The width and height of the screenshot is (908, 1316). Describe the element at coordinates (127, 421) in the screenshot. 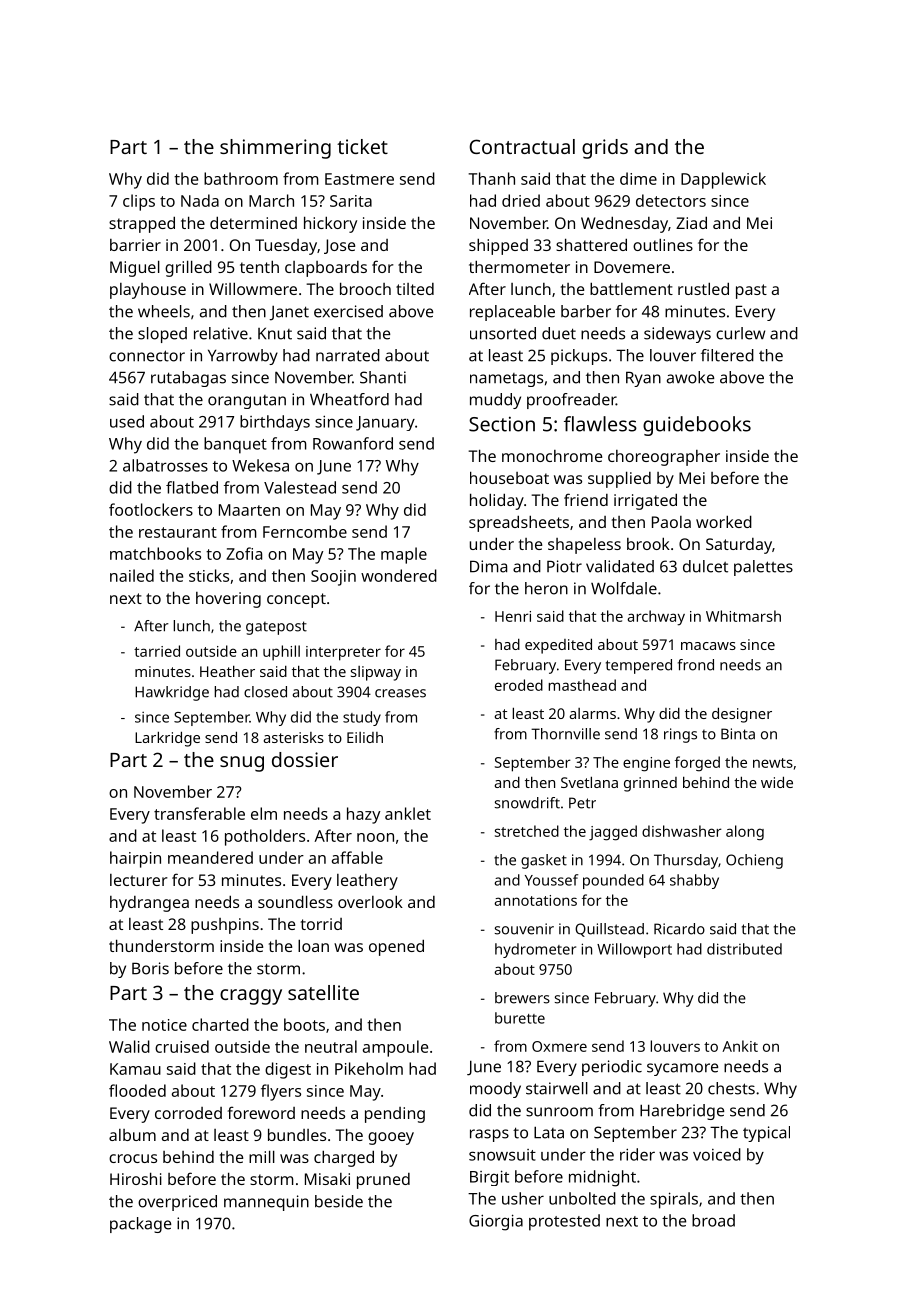

I see `used` at that location.
